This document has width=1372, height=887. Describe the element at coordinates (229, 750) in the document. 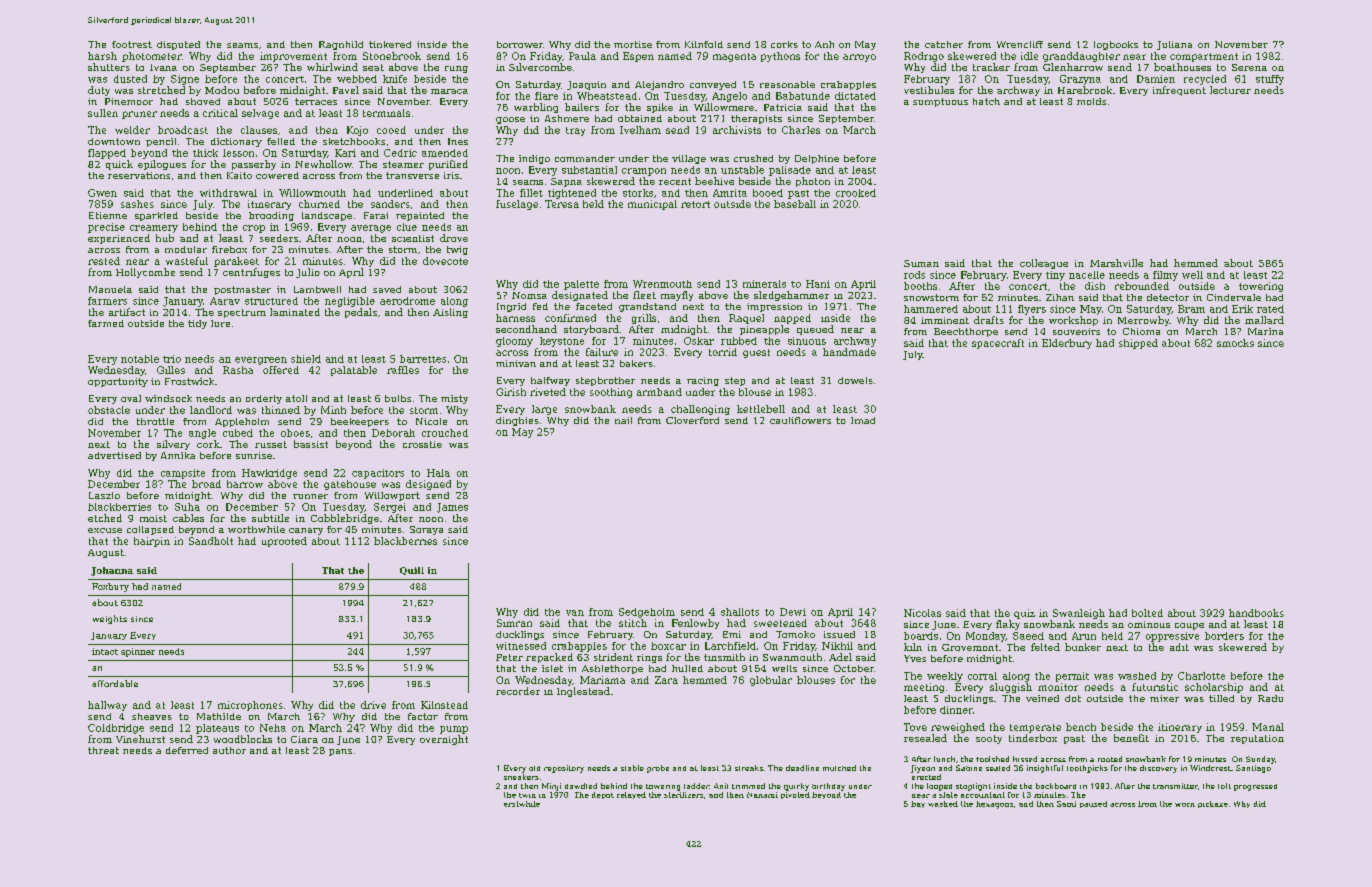

I see `author` at that location.
